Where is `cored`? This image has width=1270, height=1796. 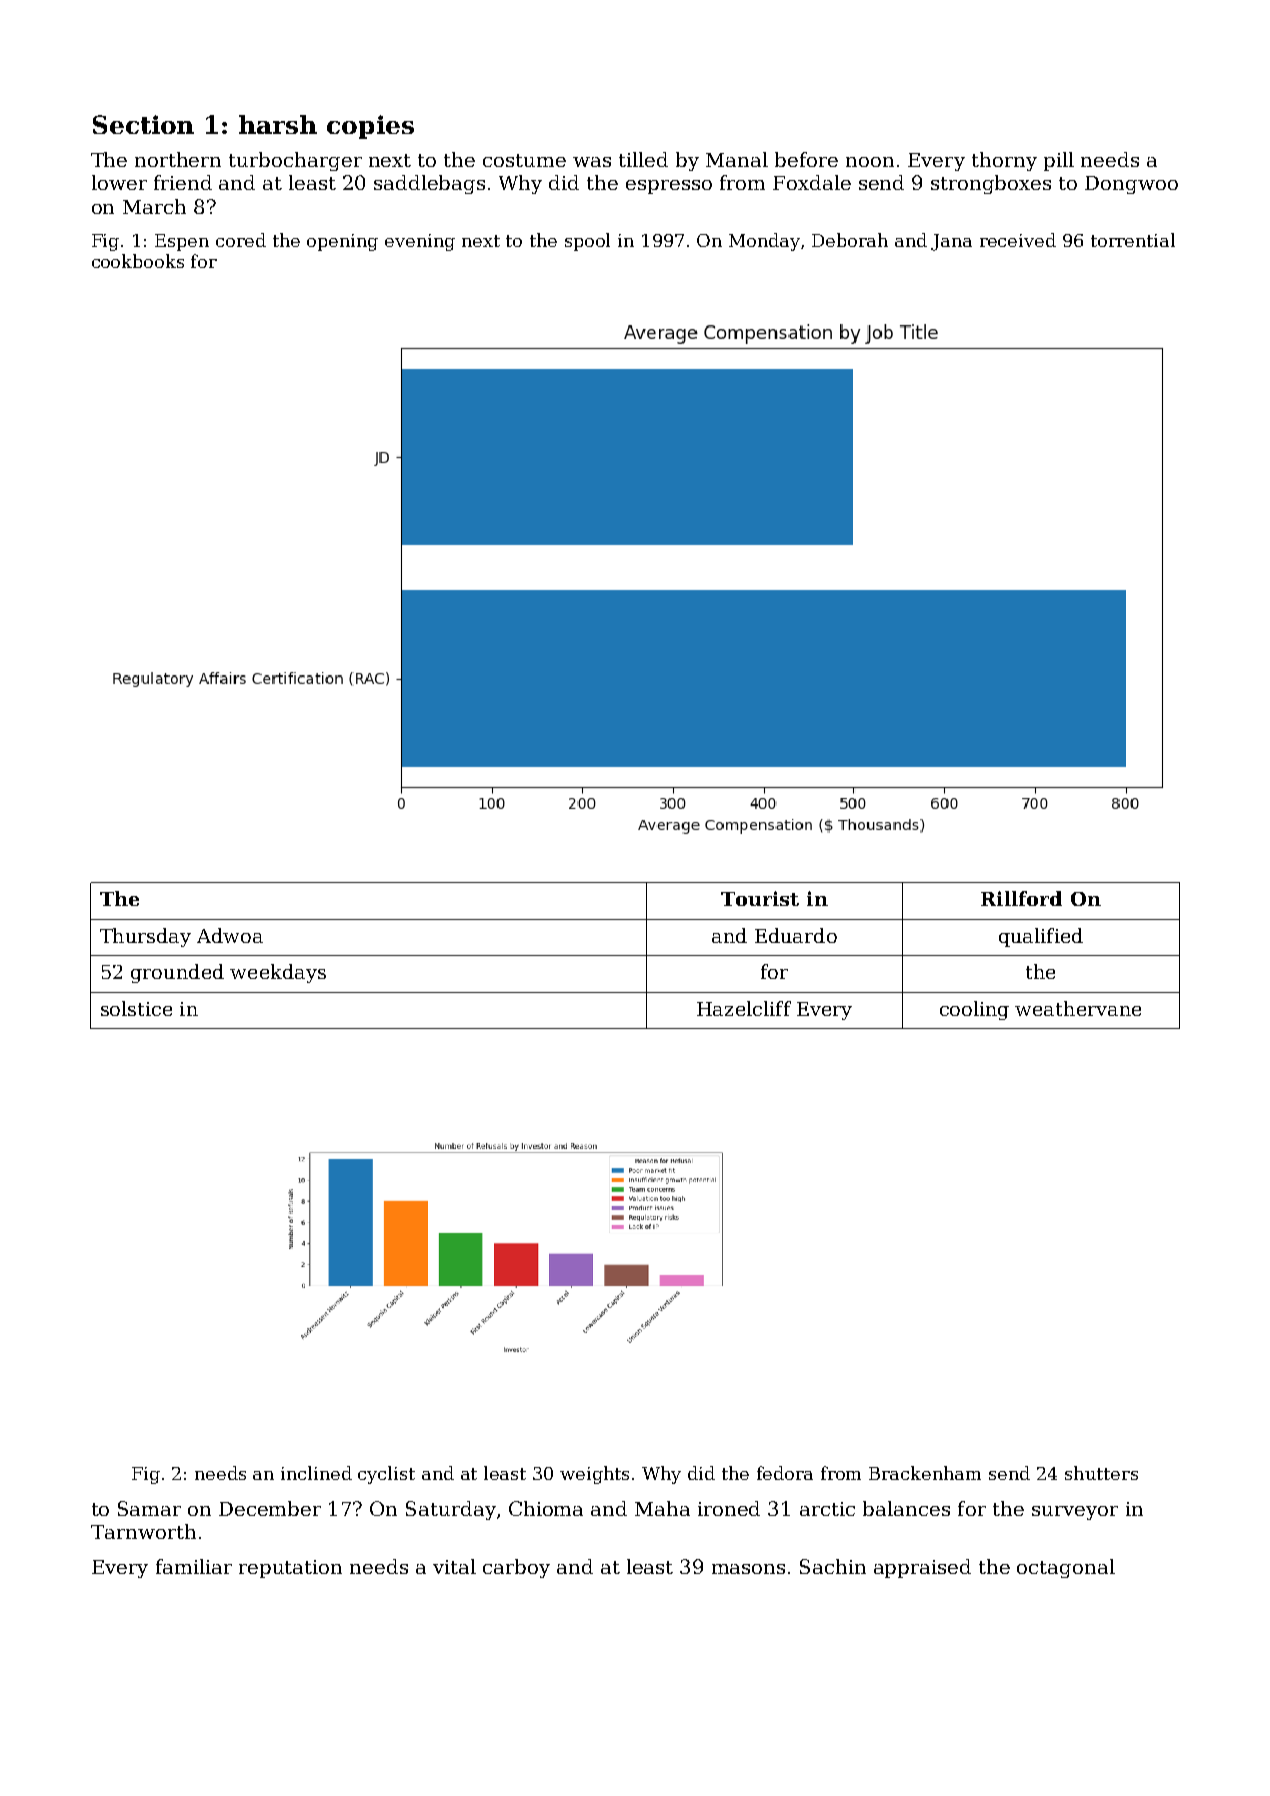 cored is located at coordinates (241, 240).
